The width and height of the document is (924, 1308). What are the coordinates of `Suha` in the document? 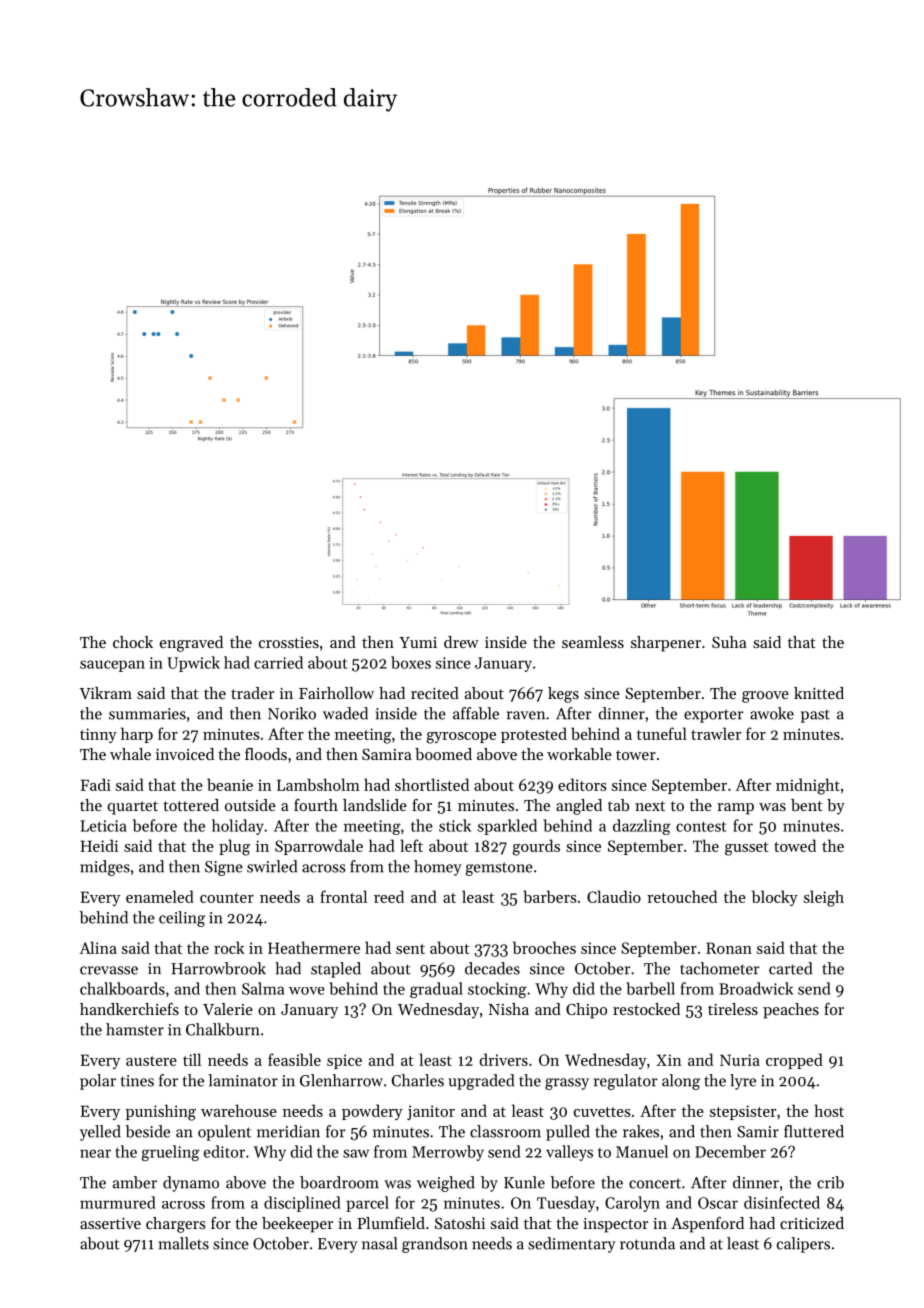 It's located at (729, 642).
